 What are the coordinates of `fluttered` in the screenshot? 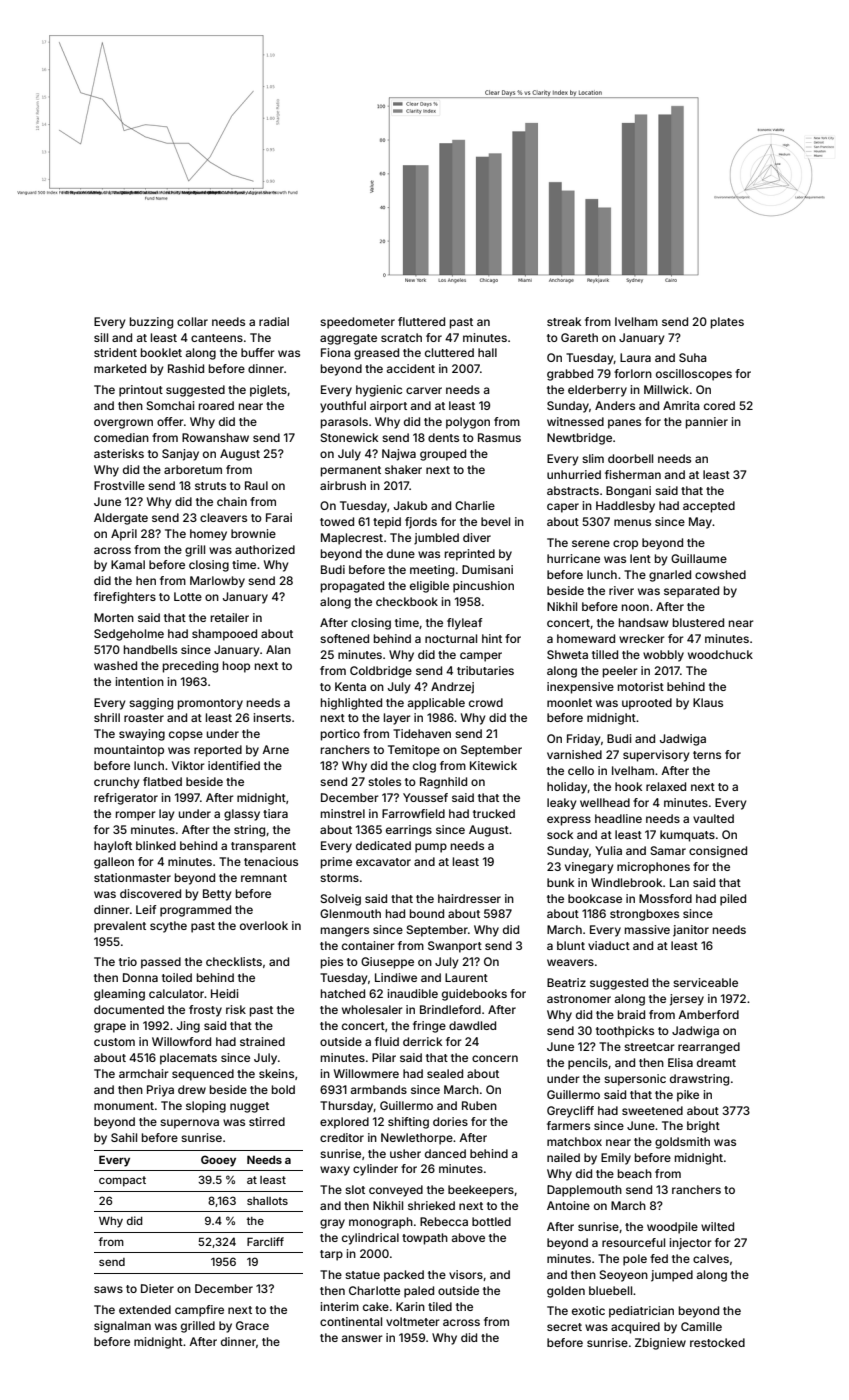 It's located at (421, 321).
